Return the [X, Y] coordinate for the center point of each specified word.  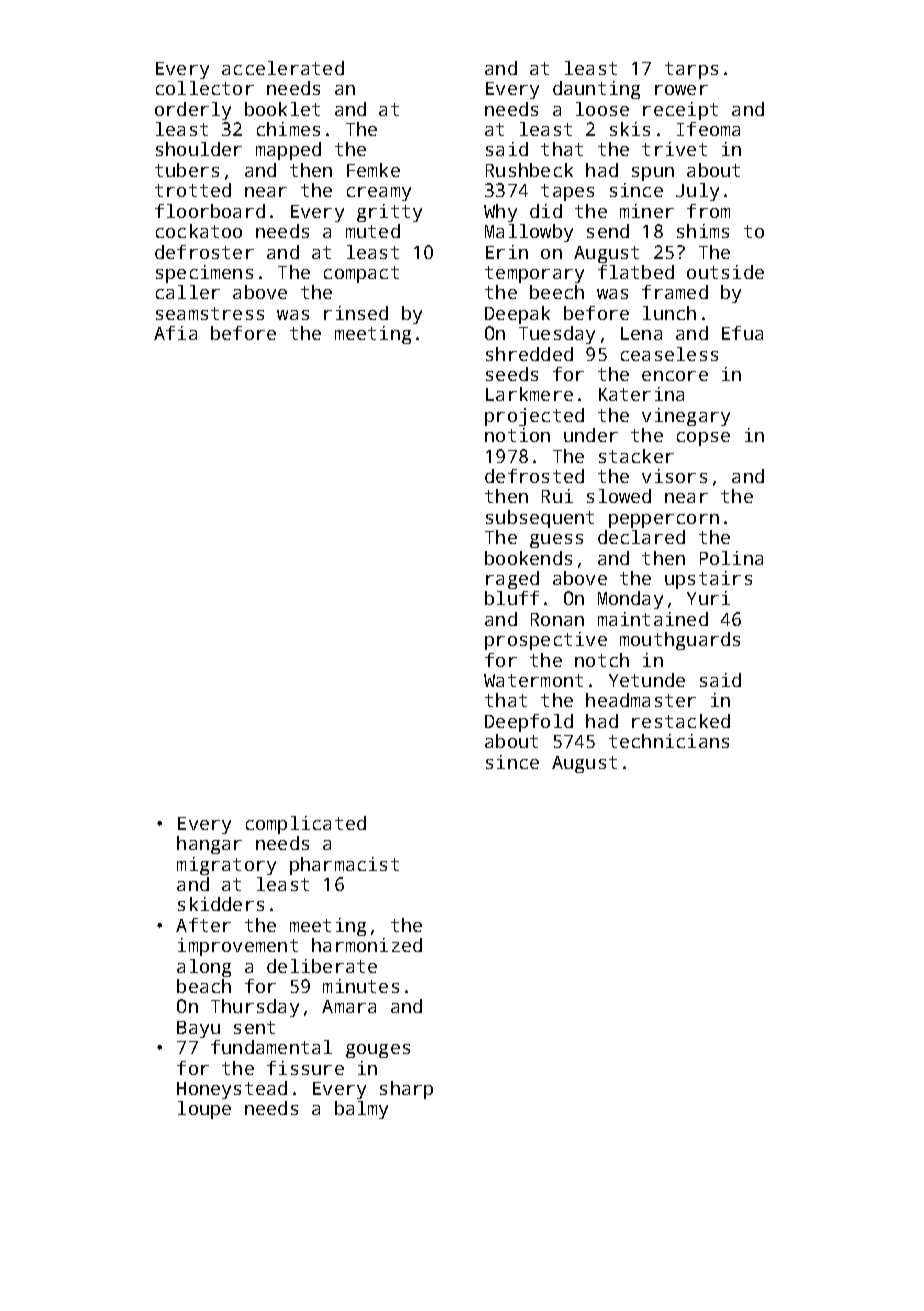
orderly [193, 111]
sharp [406, 1090]
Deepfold [529, 723]
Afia [175, 333]
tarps [691, 70]
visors [674, 476]
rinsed [356, 313]
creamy [379, 194]
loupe [204, 1110]
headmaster [641, 700]
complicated [306, 825]
